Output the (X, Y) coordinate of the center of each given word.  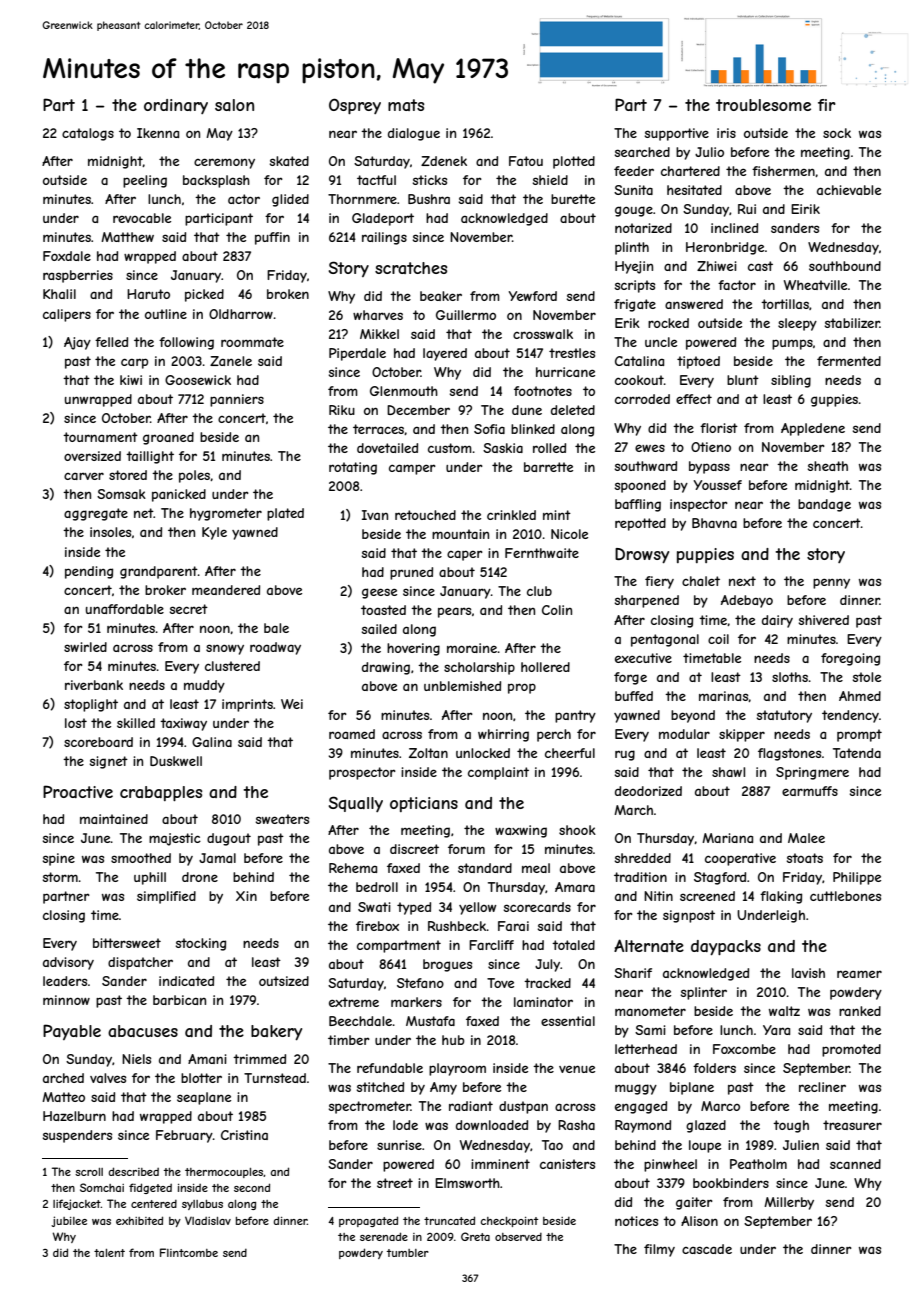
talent (109, 1253)
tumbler (408, 1253)
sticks (430, 180)
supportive (677, 134)
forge (630, 678)
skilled (136, 723)
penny (831, 583)
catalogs (88, 134)
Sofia (489, 429)
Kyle (214, 533)
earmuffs (810, 791)
